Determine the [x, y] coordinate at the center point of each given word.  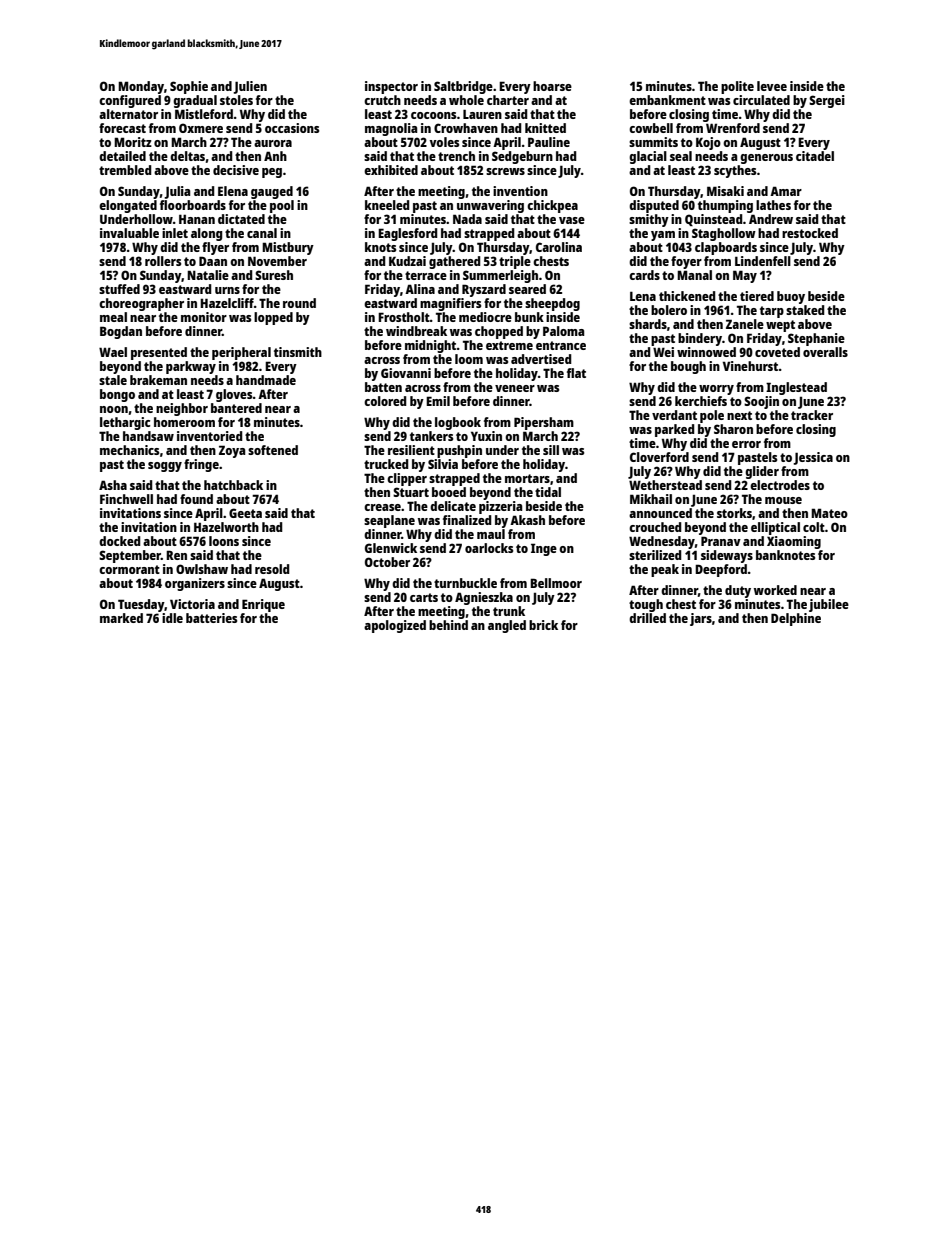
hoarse [552, 86]
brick [543, 625]
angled [507, 626]
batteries [211, 618]
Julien [250, 87]
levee [772, 86]
